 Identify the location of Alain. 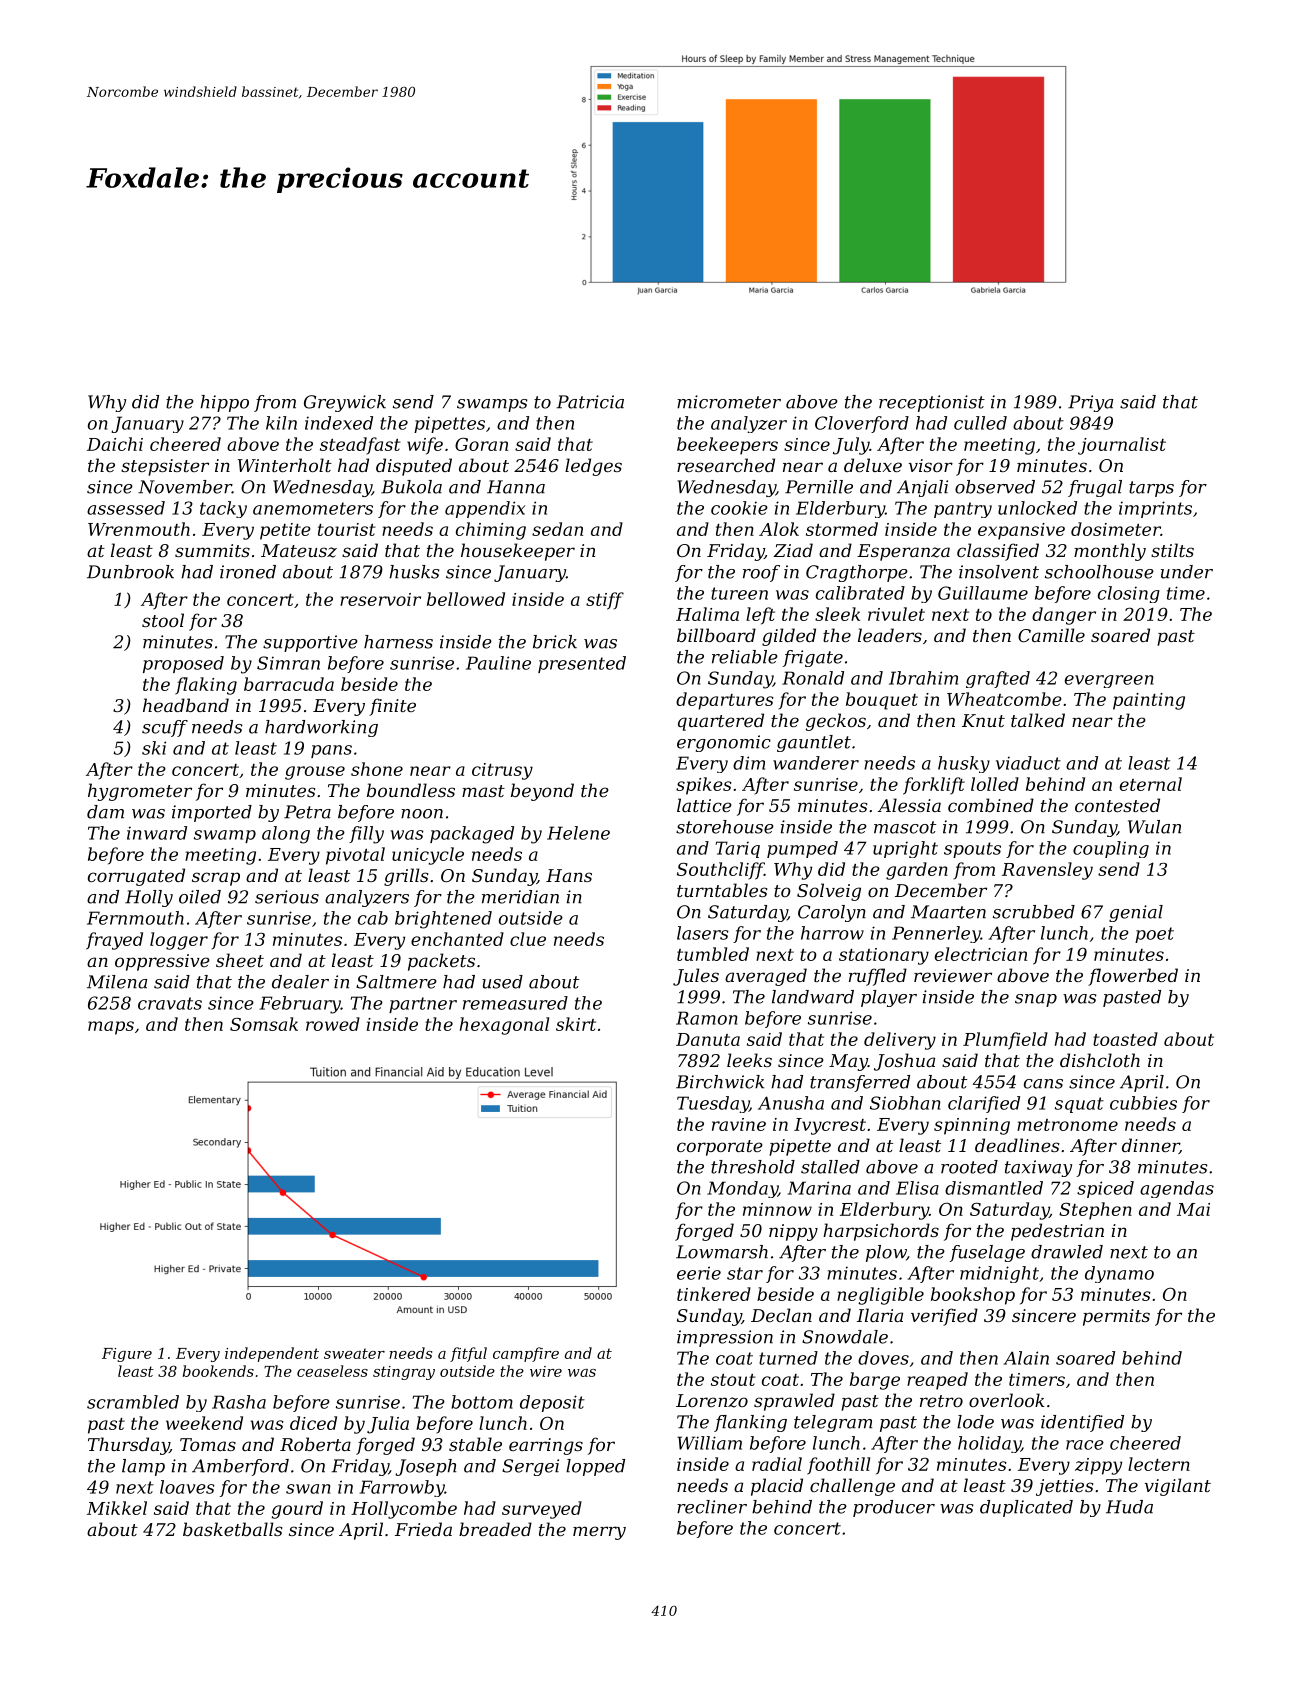
(1026, 1358).
